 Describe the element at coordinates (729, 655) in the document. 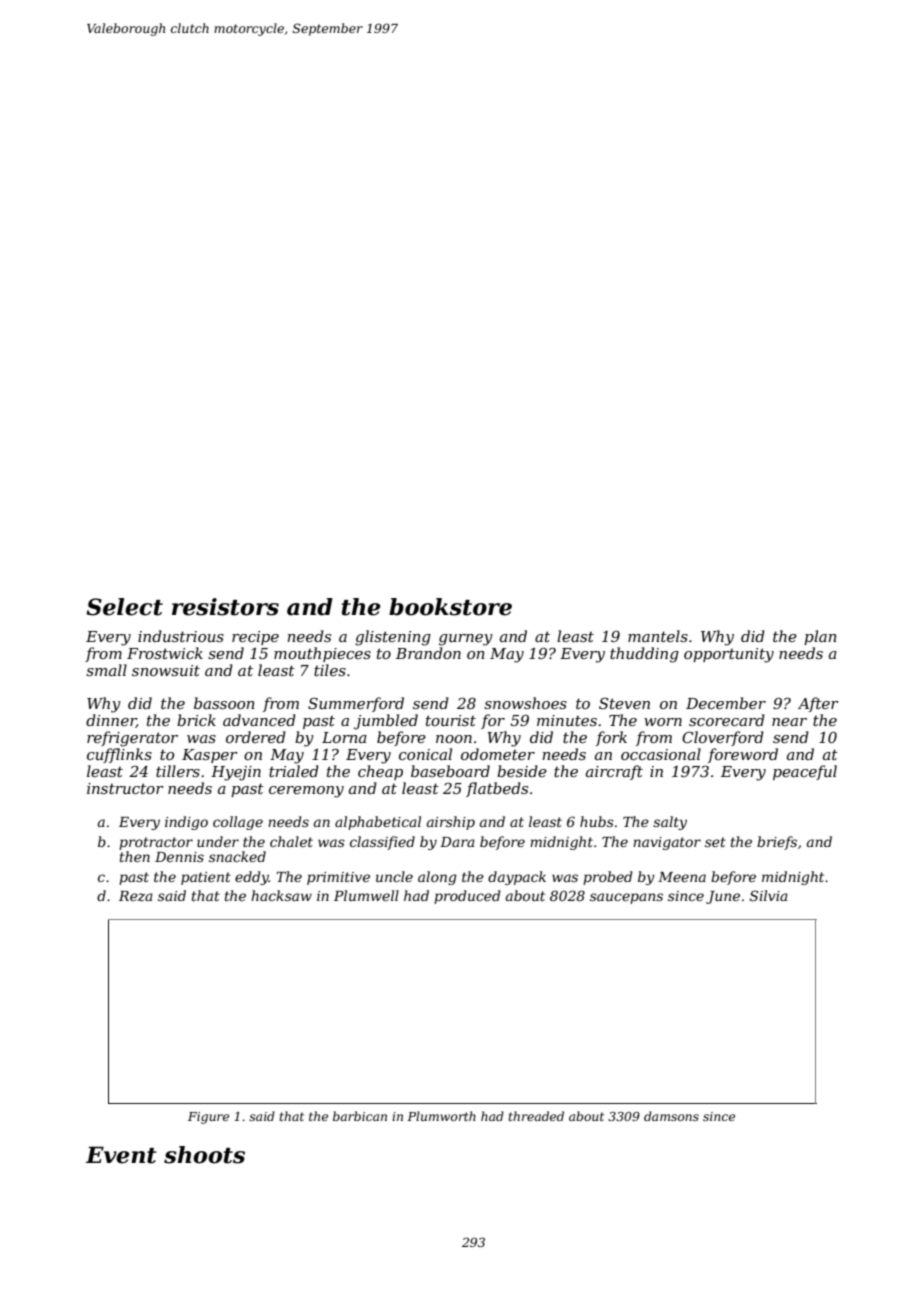

I see `opportunity` at that location.
